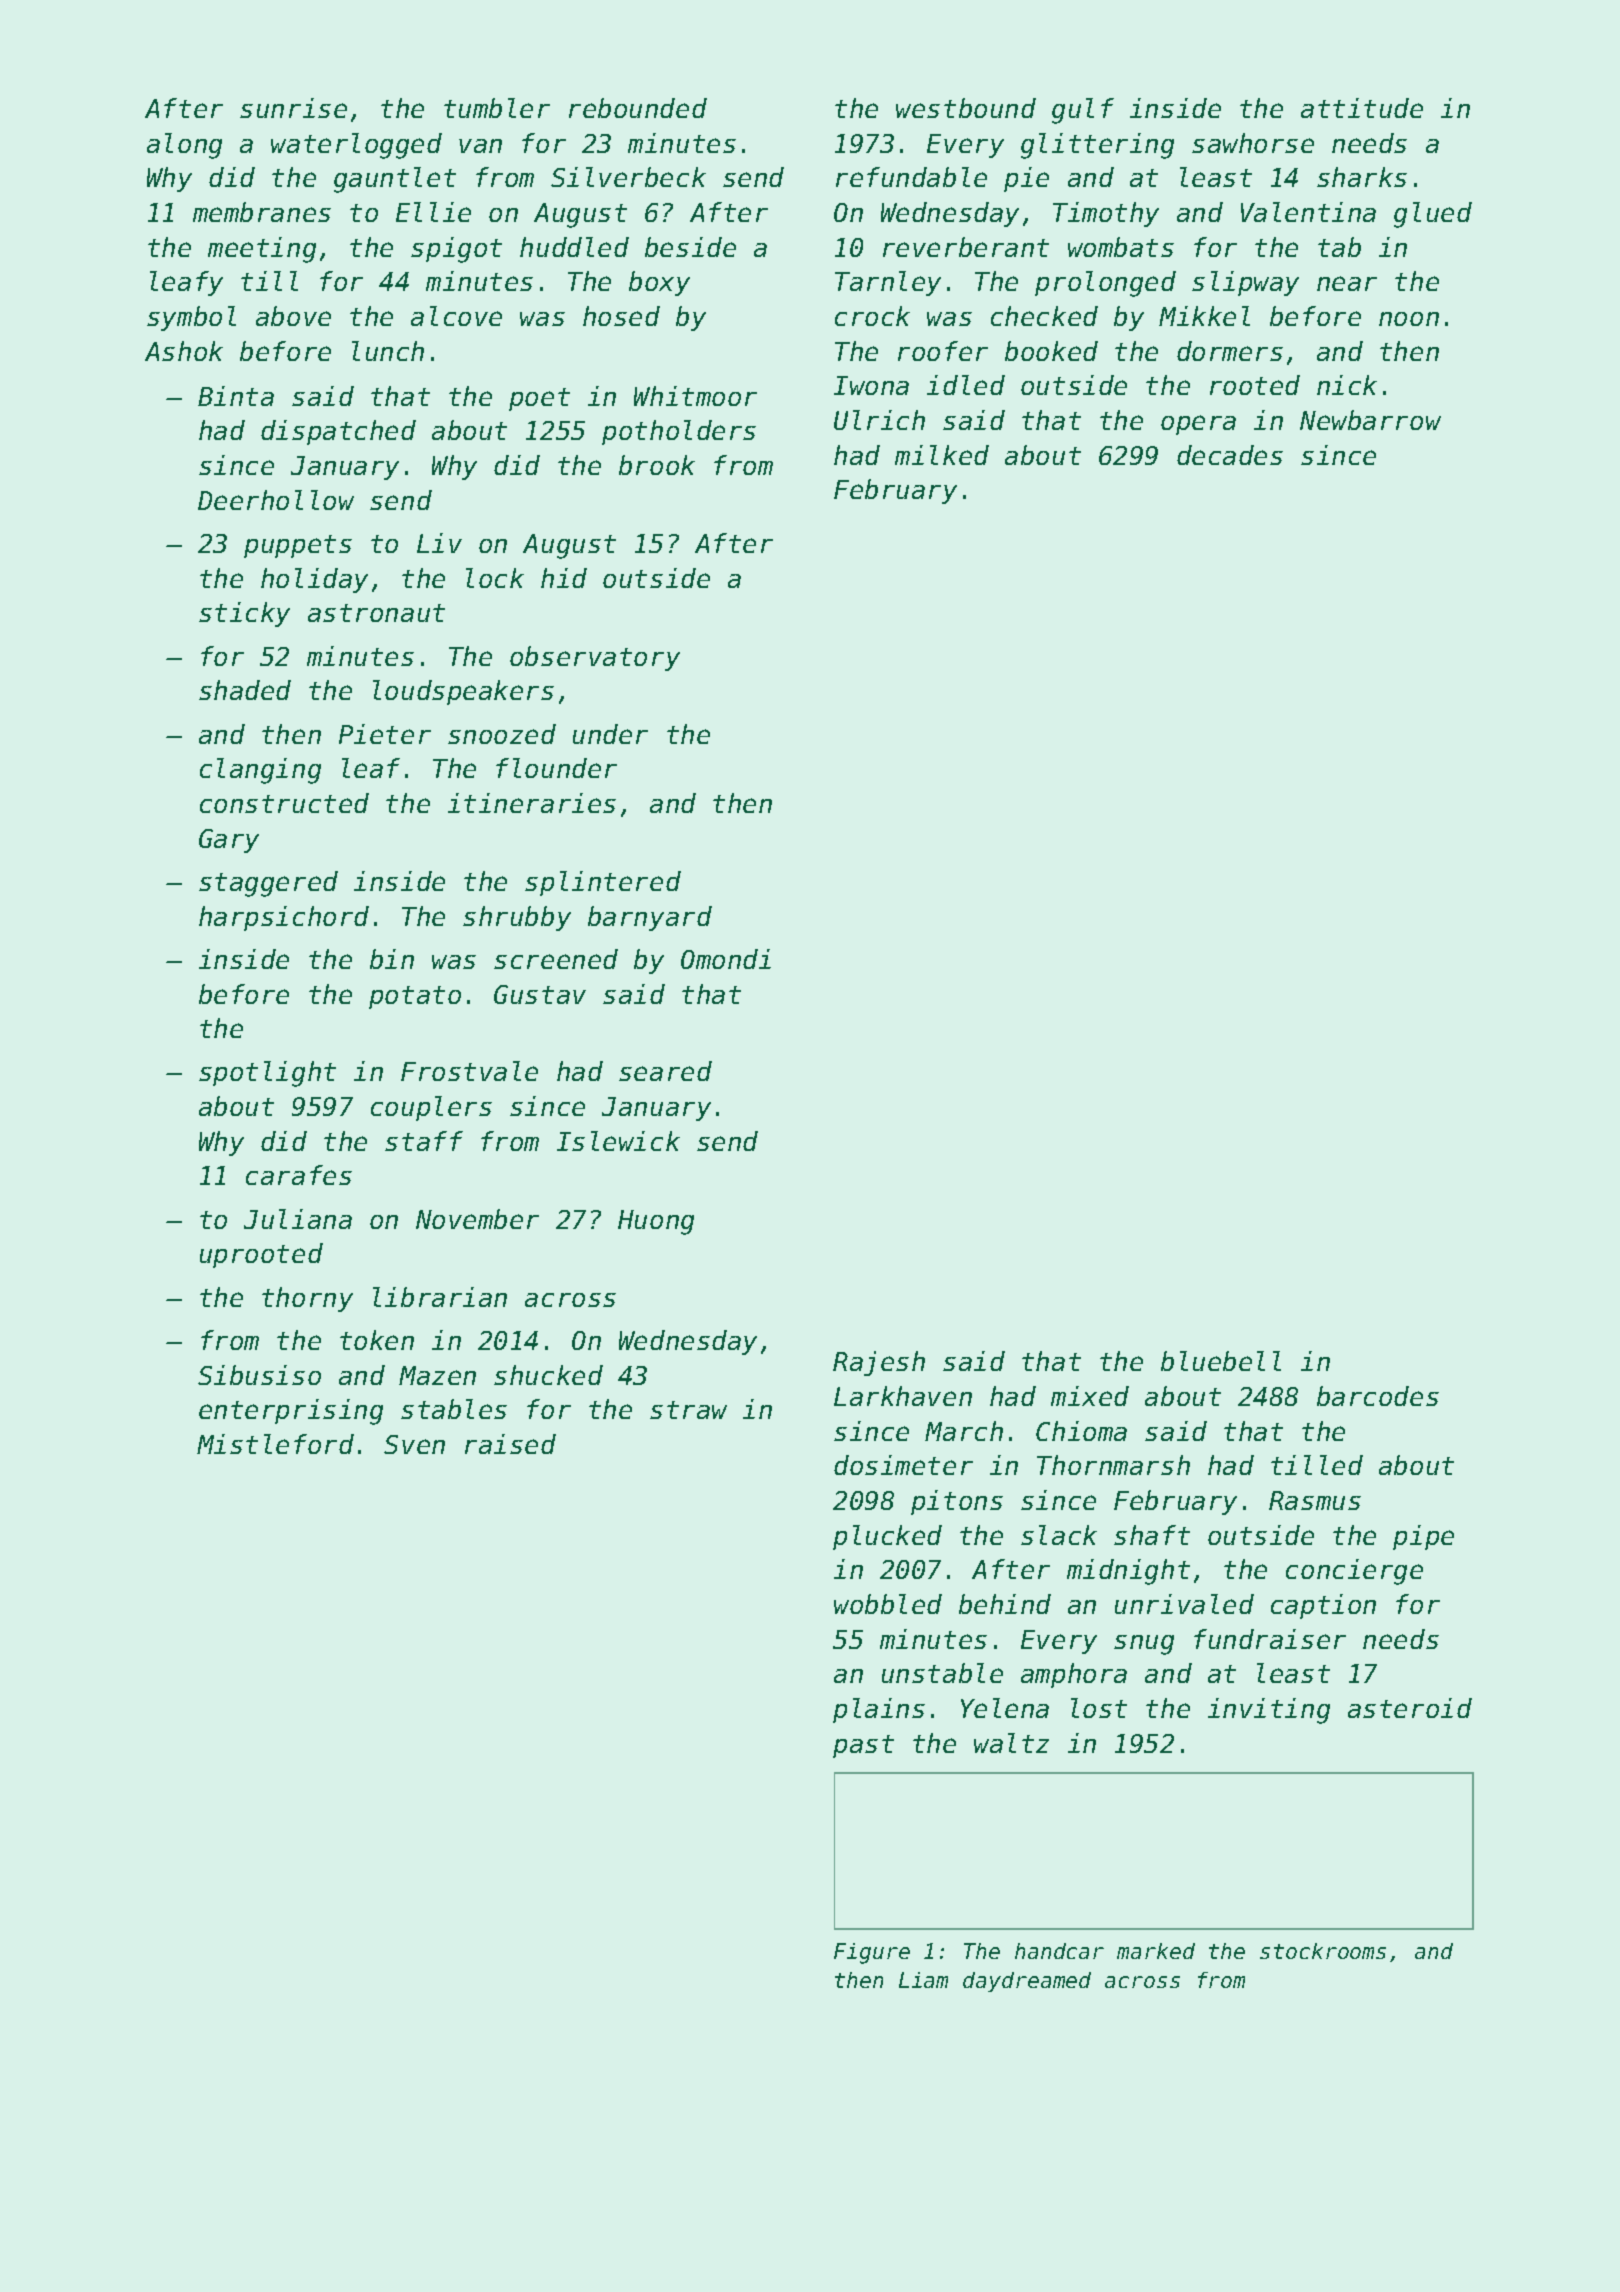 The height and width of the screenshot is (2292, 1620). What do you see at coordinates (618, 1141) in the screenshot?
I see `Islewick` at bounding box center [618, 1141].
